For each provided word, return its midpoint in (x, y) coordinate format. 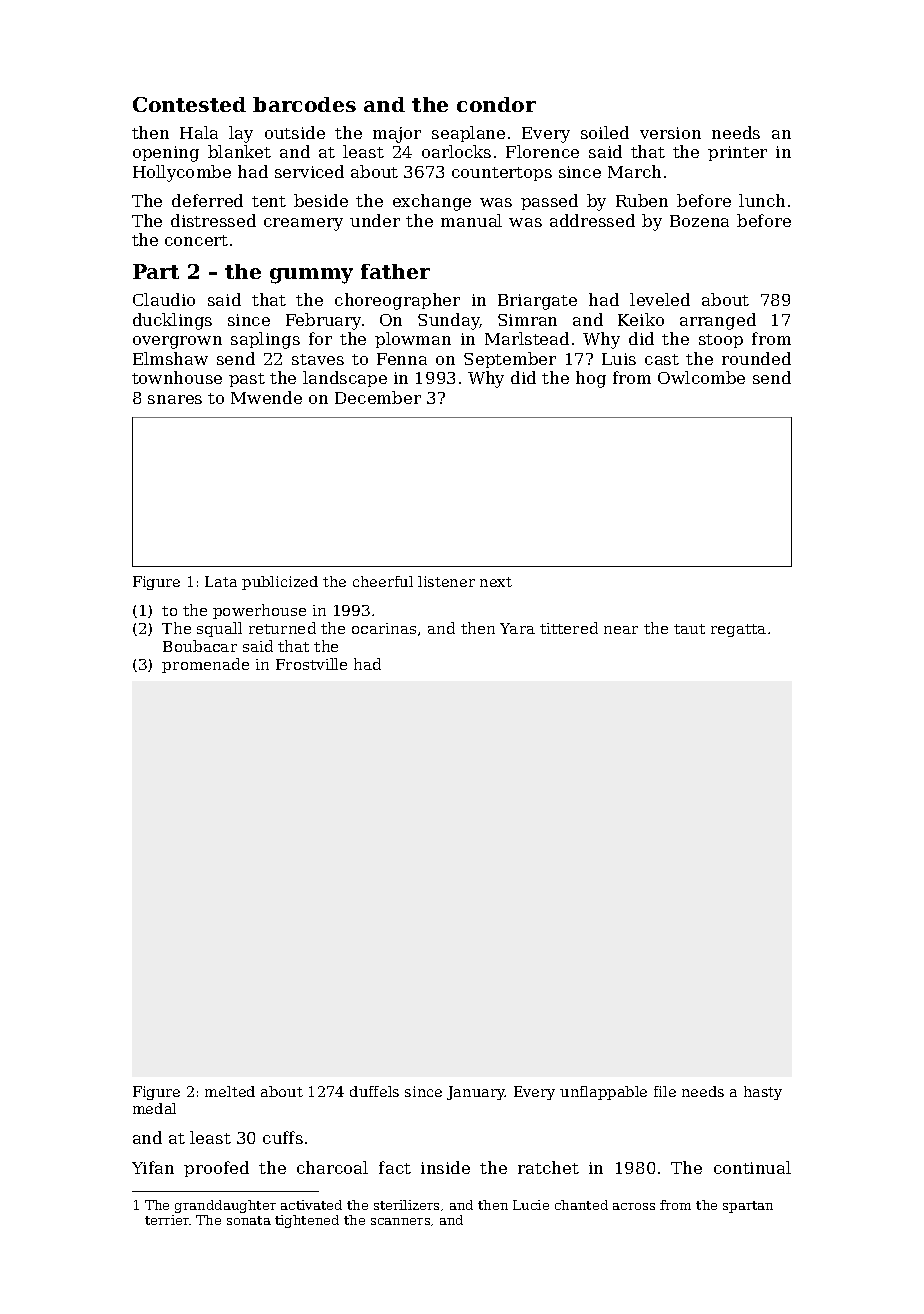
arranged (718, 321)
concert (196, 240)
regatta (738, 630)
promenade (205, 665)
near (621, 630)
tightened (307, 1221)
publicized (280, 583)
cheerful (383, 581)
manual (471, 220)
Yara (517, 628)
